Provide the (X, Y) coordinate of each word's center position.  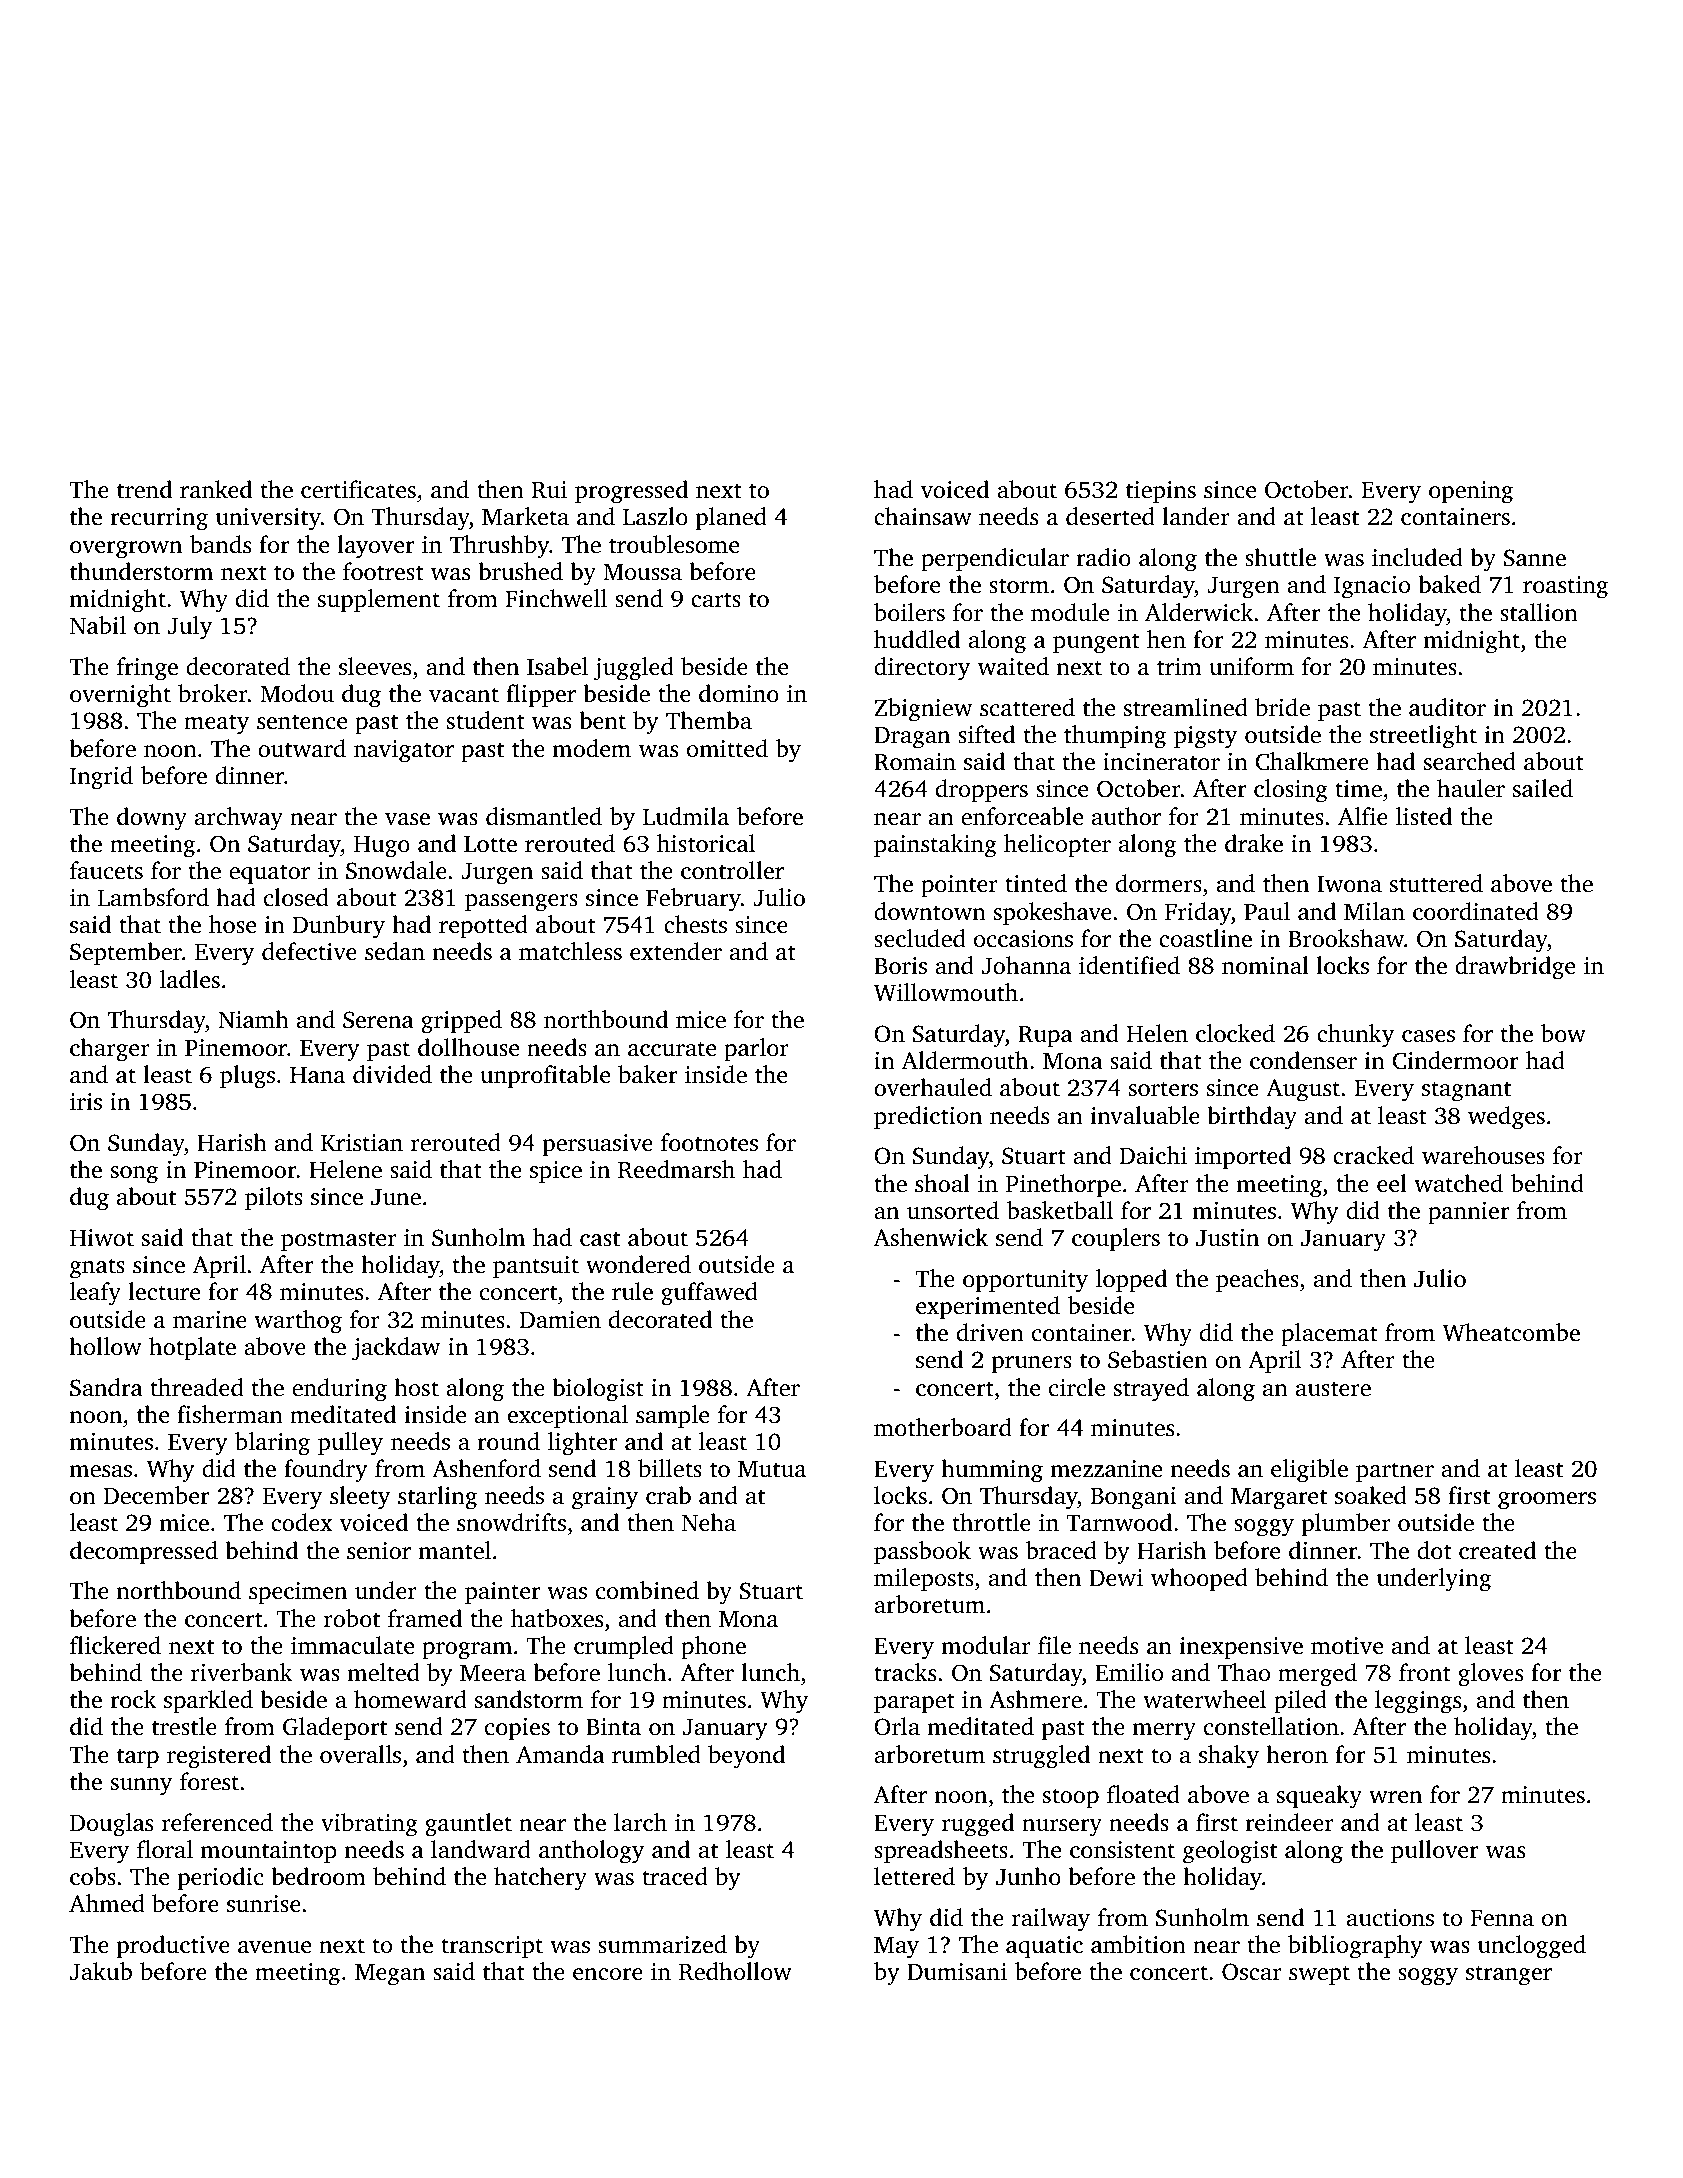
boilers (909, 612)
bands (220, 544)
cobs (93, 1876)
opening (1471, 492)
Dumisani (957, 1972)
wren (1395, 1797)
